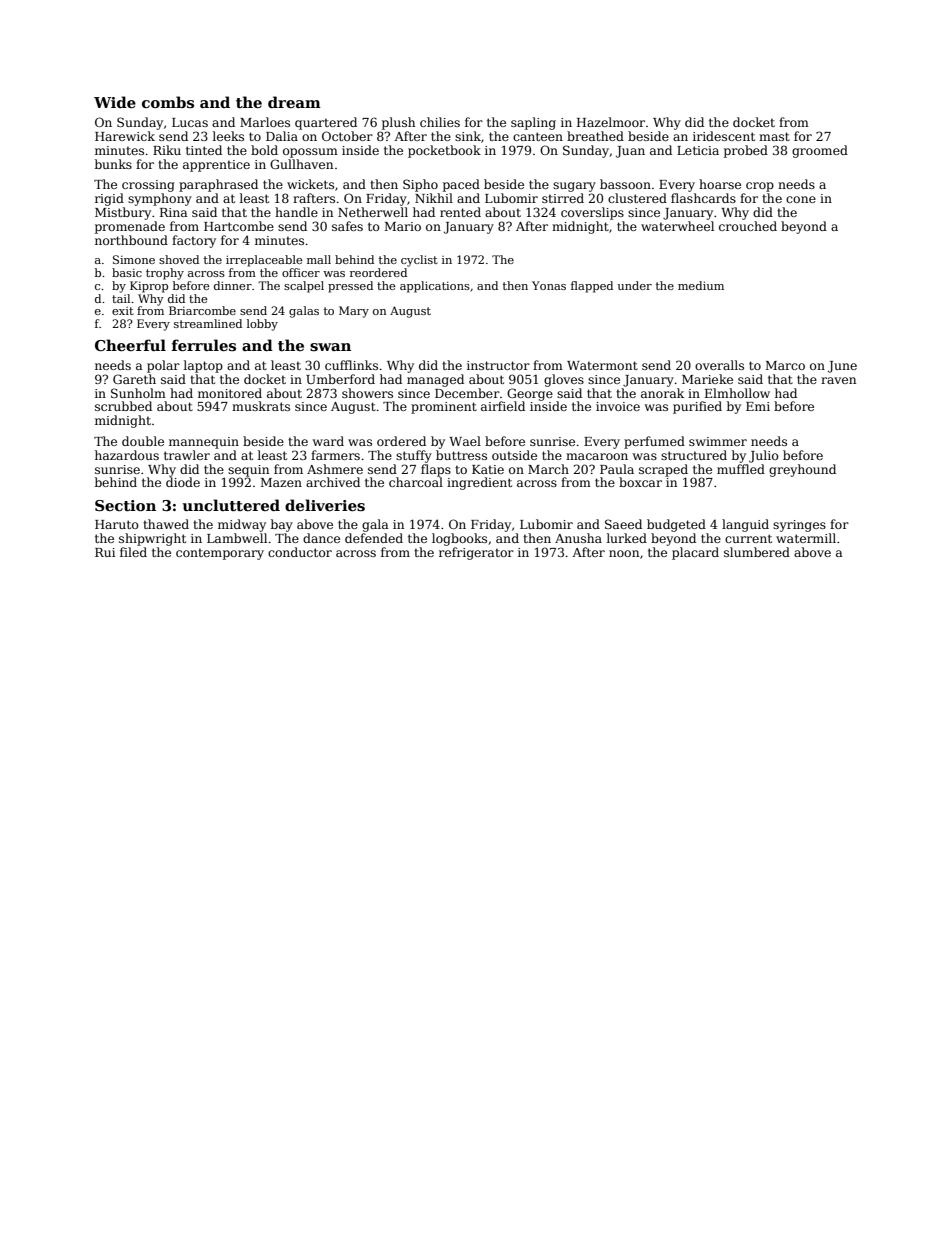  I want to click on slumbered, so click(757, 552).
